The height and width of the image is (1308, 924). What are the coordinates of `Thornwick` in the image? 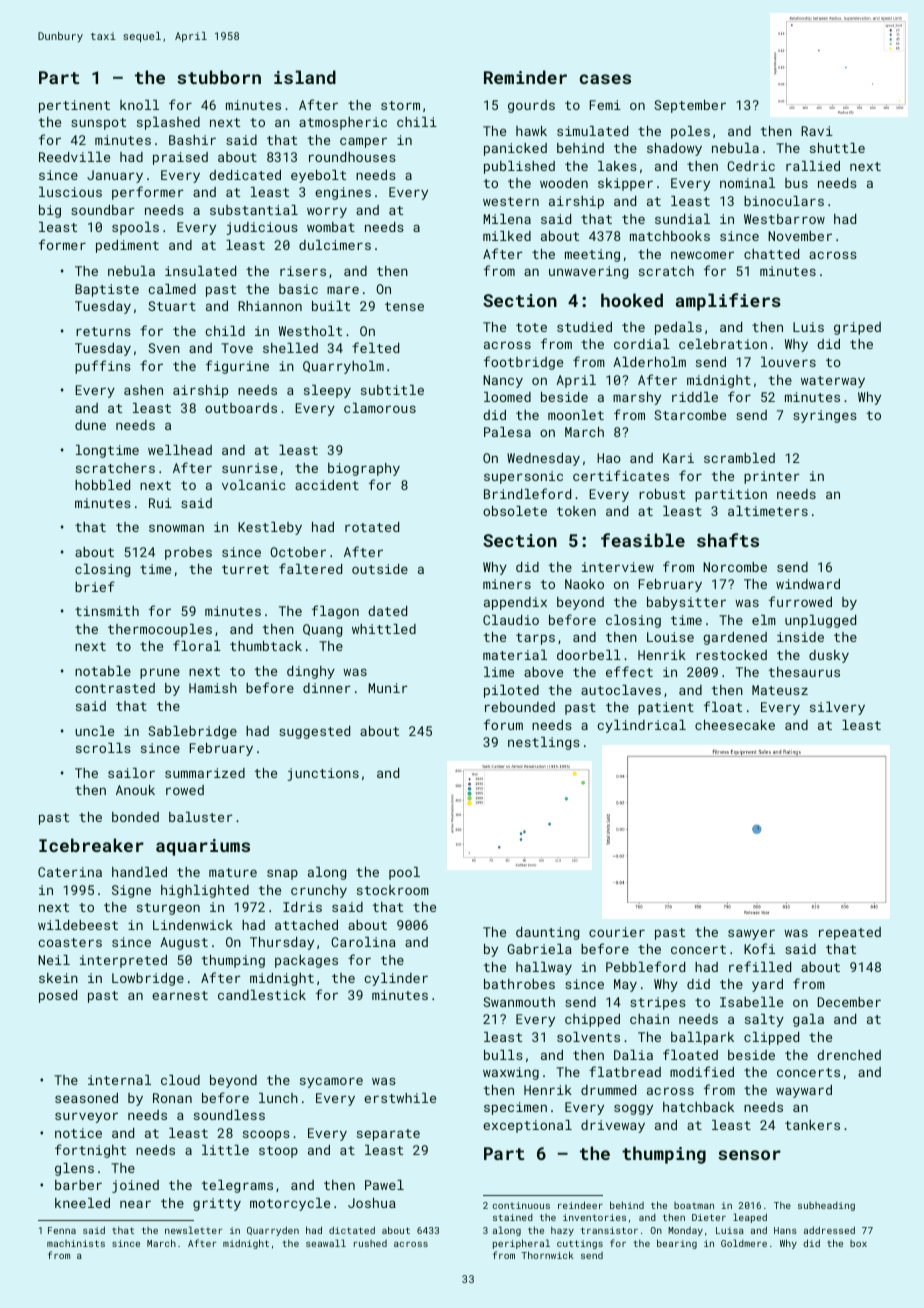 It's located at (547, 1255).
